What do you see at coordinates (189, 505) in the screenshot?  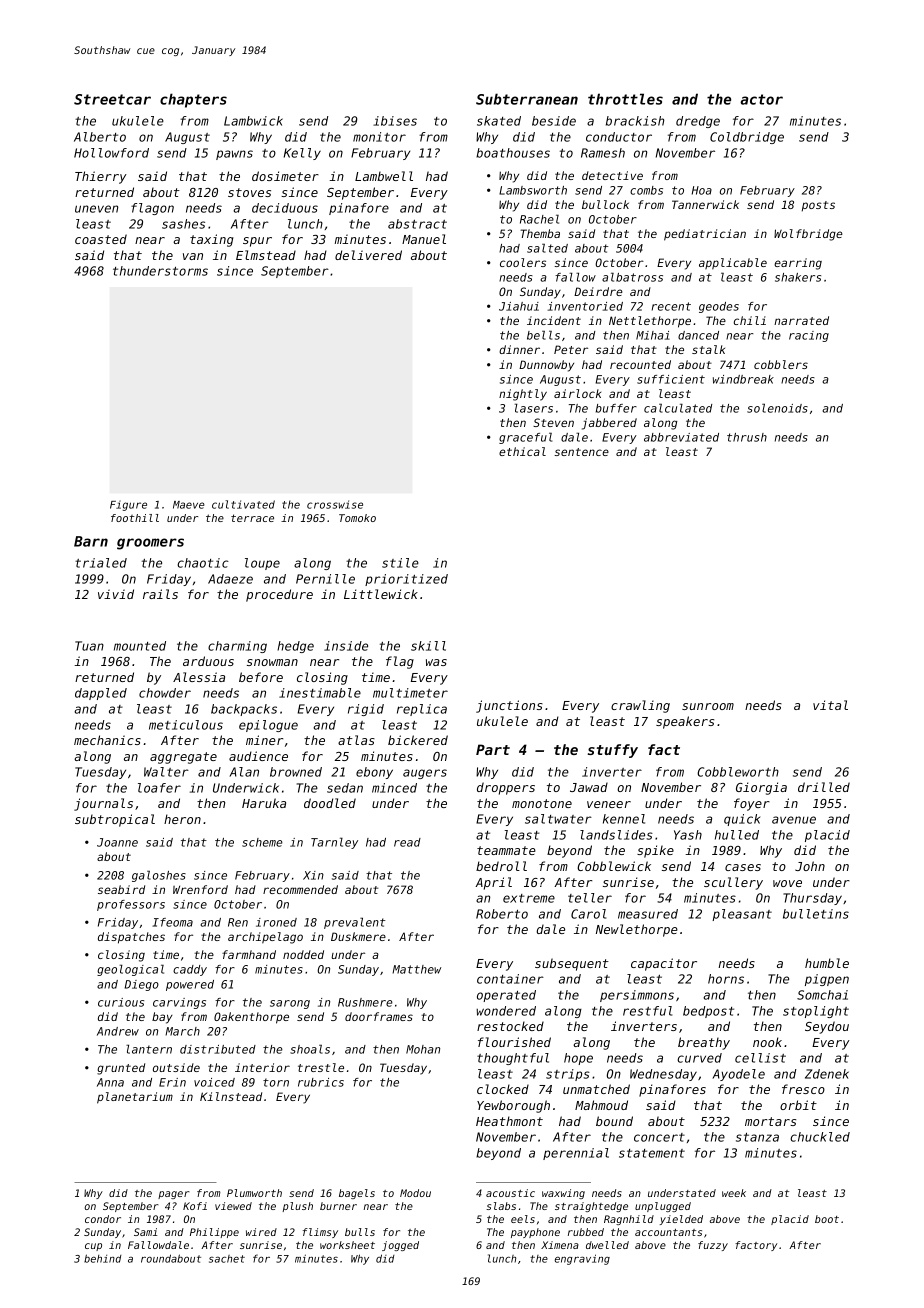 I see `Maeve` at bounding box center [189, 505].
